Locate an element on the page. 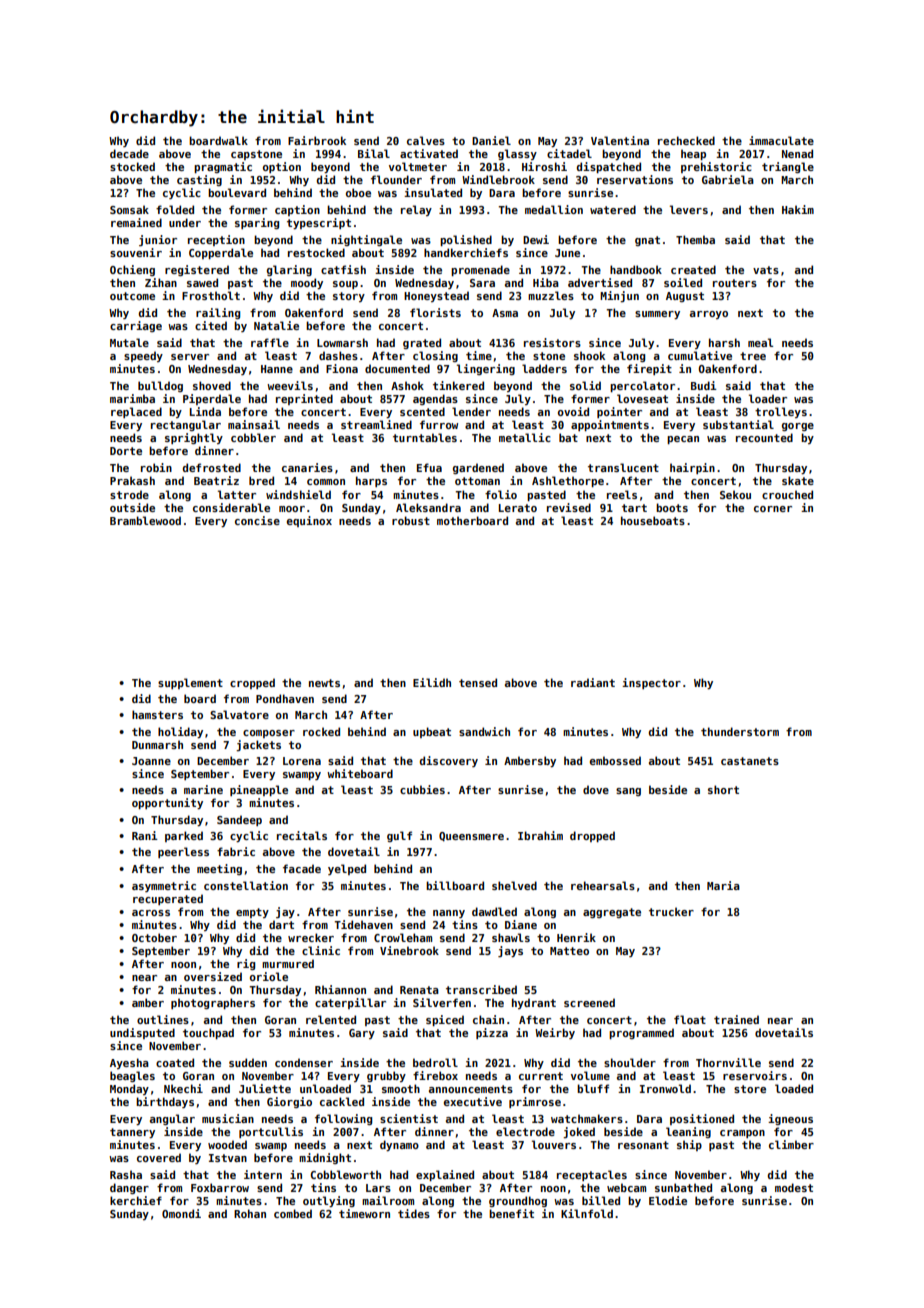  Mutale is located at coordinates (129, 342).
